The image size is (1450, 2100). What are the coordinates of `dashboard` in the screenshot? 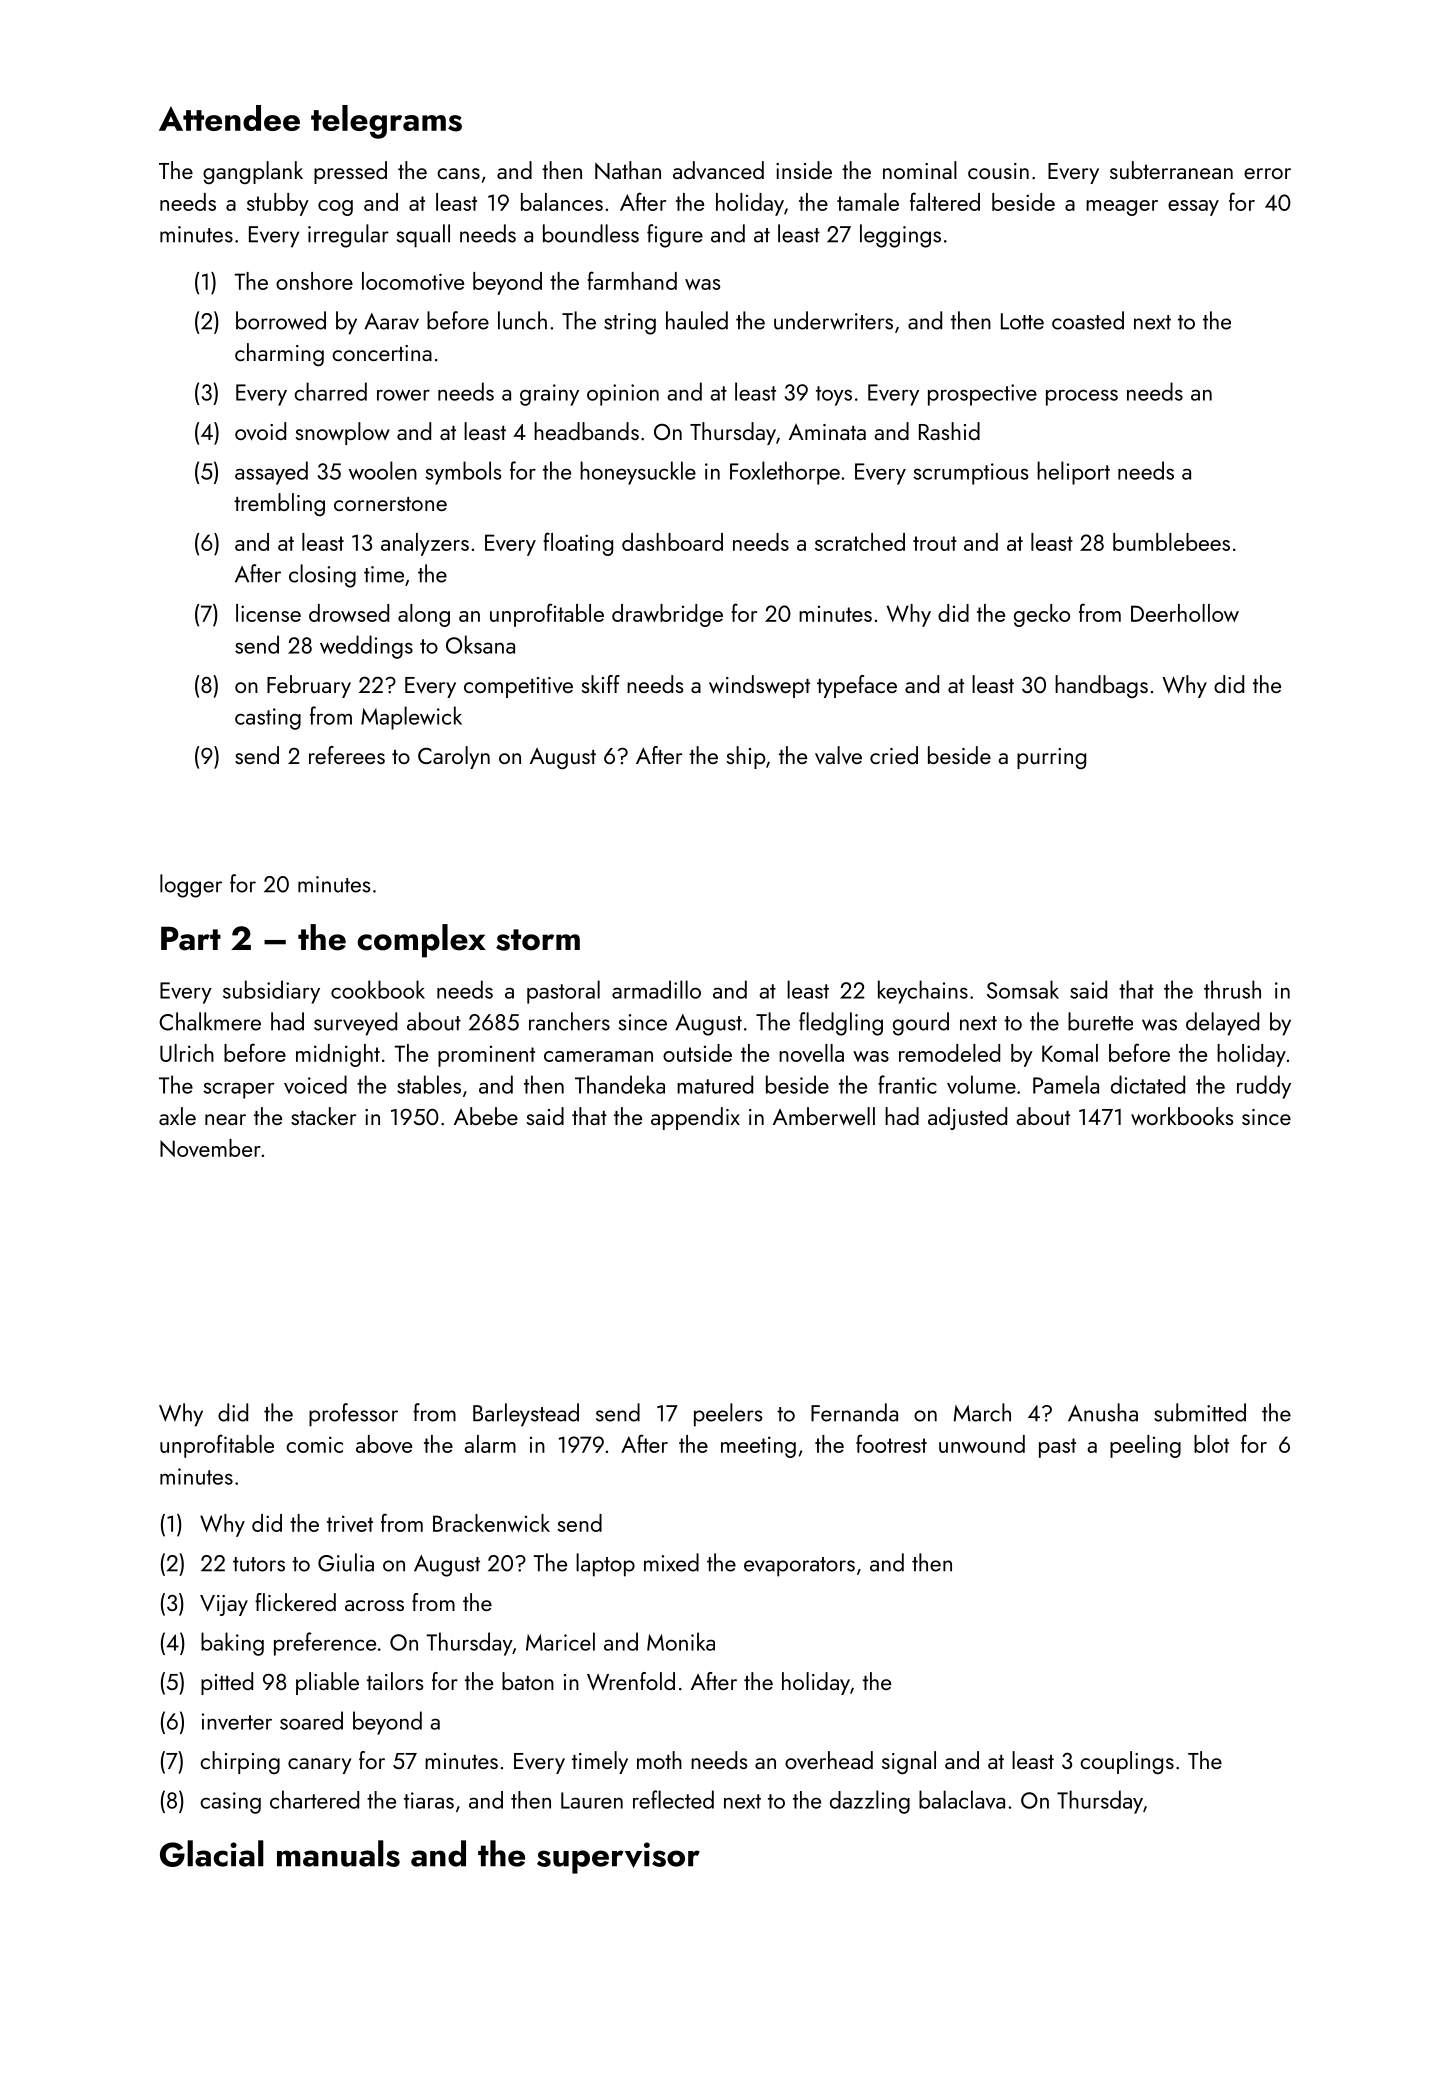 It's located at (672, 542).
